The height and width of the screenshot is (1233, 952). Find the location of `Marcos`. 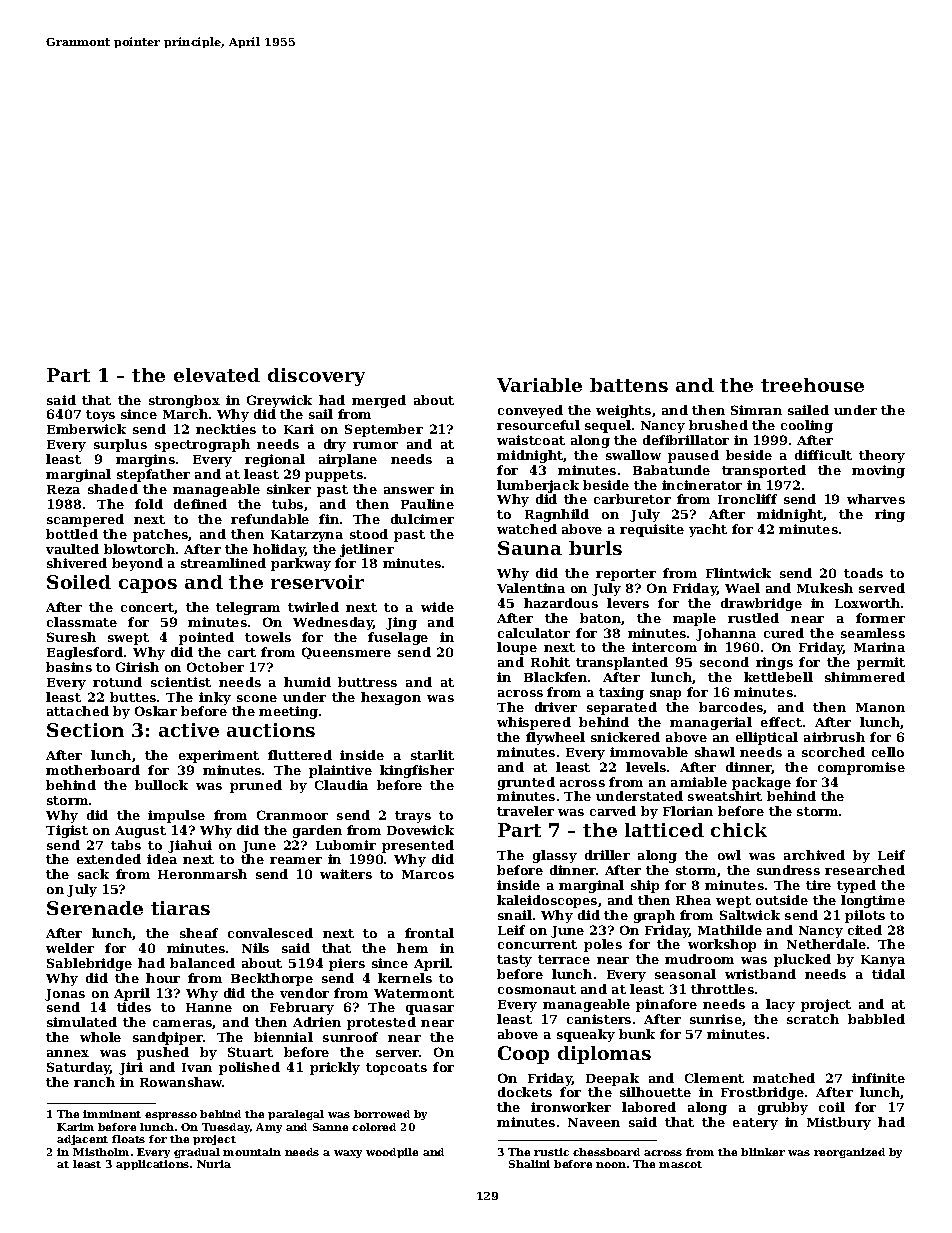

Marcos is located at coordinates (428, 874).
